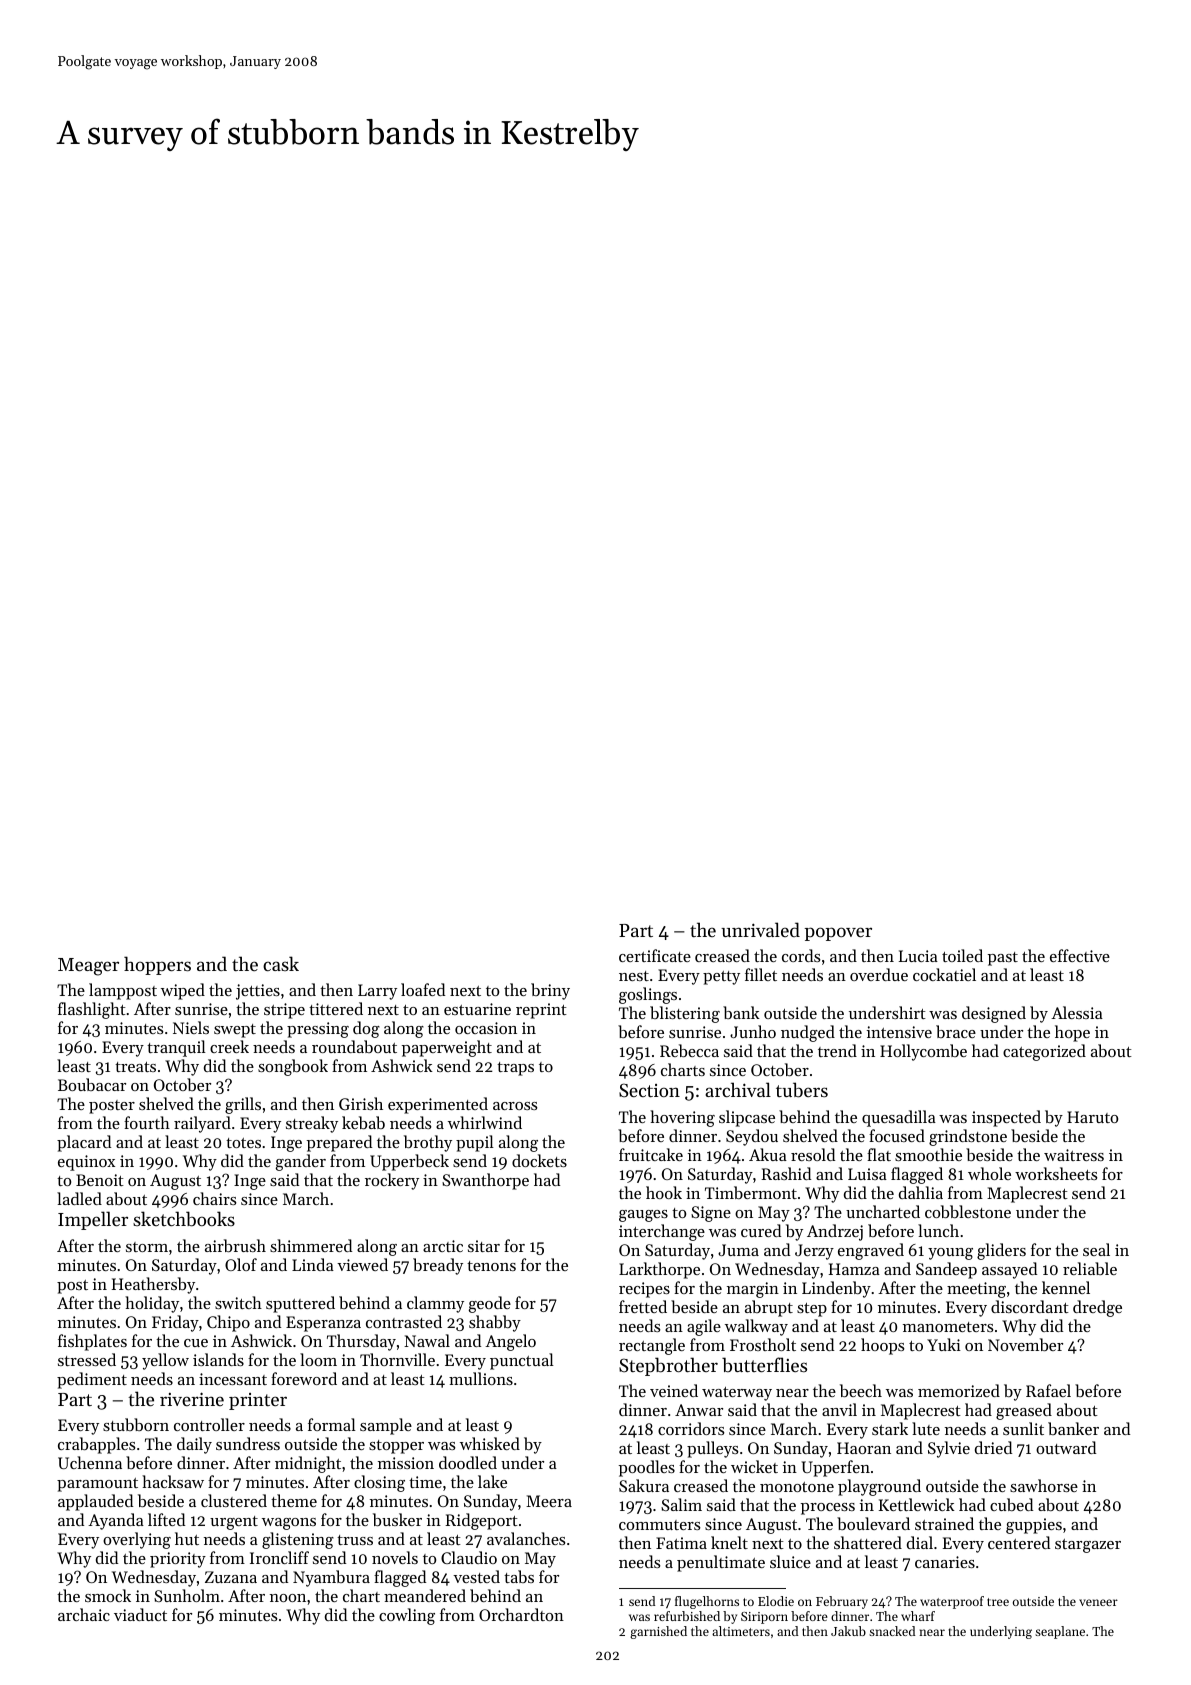 The height and width of the image is (1685, 1191). Describe the element at coordinates (1090, 1268) in the image. I see `reliable` at that location.
